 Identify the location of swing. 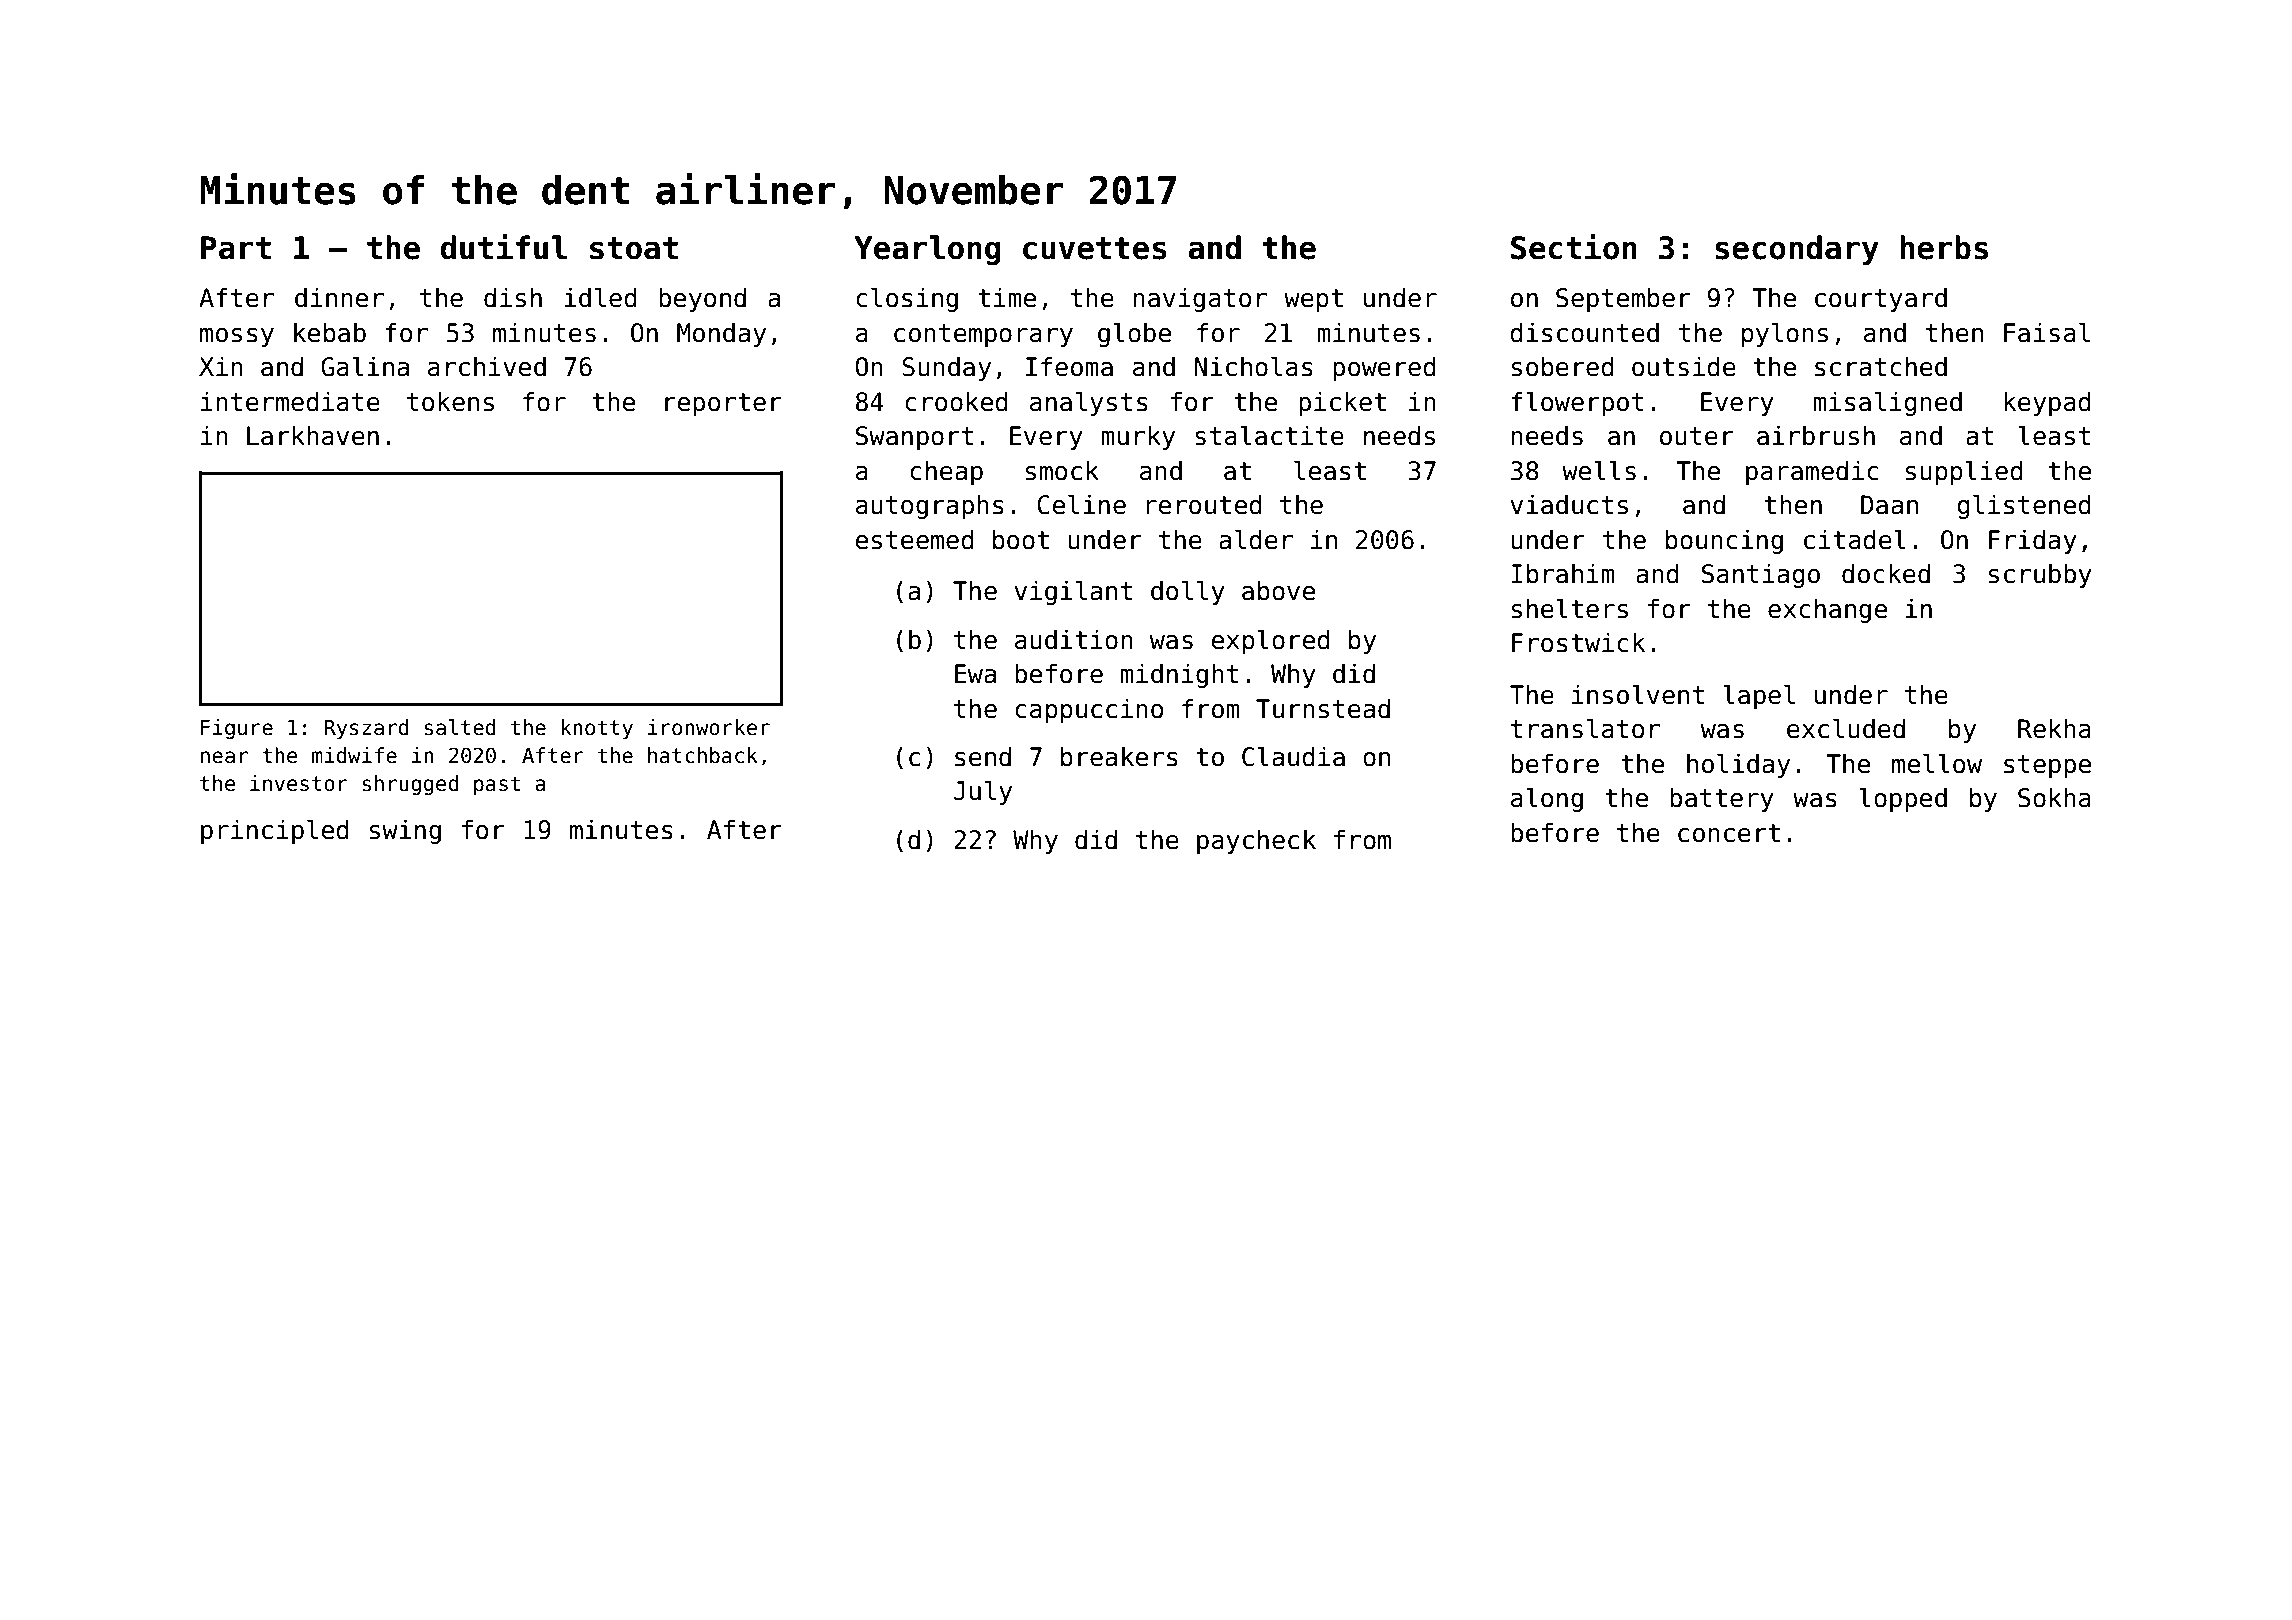
(405, 831).
